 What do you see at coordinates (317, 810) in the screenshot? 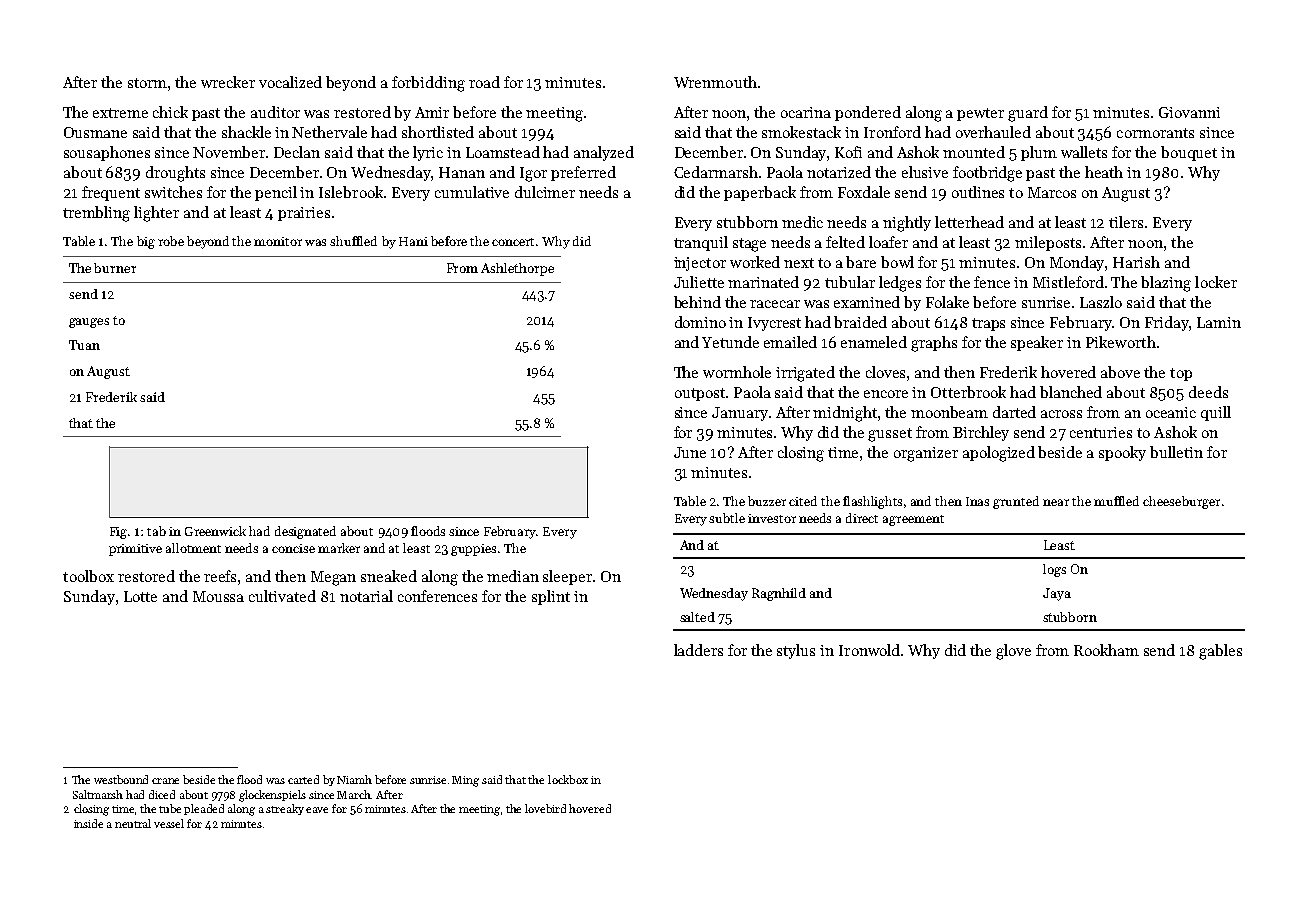
I see `eave` at bounding box center [317, 810].
